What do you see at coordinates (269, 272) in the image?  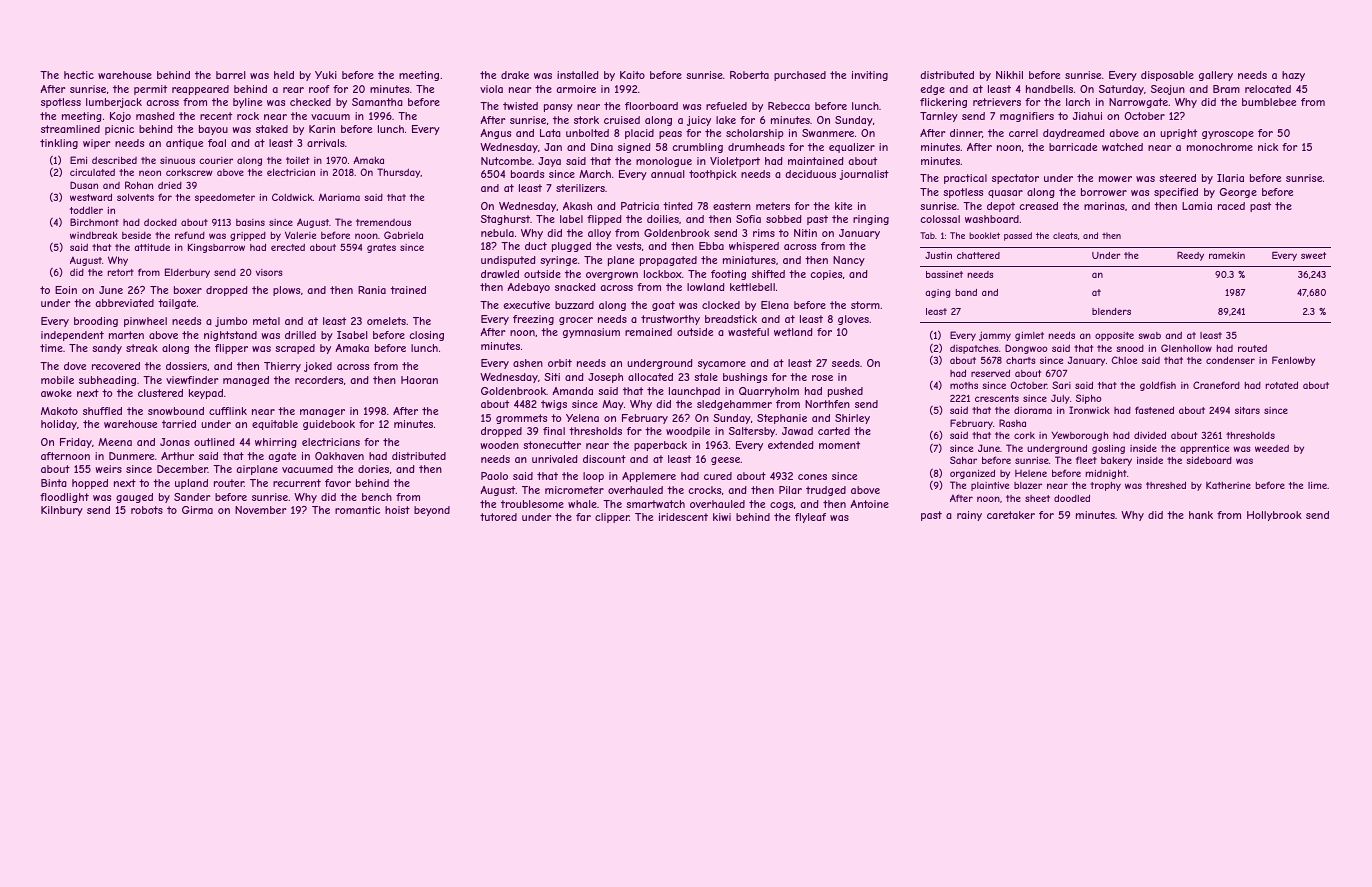 I see `visors` at bounding box center [269, 272].
